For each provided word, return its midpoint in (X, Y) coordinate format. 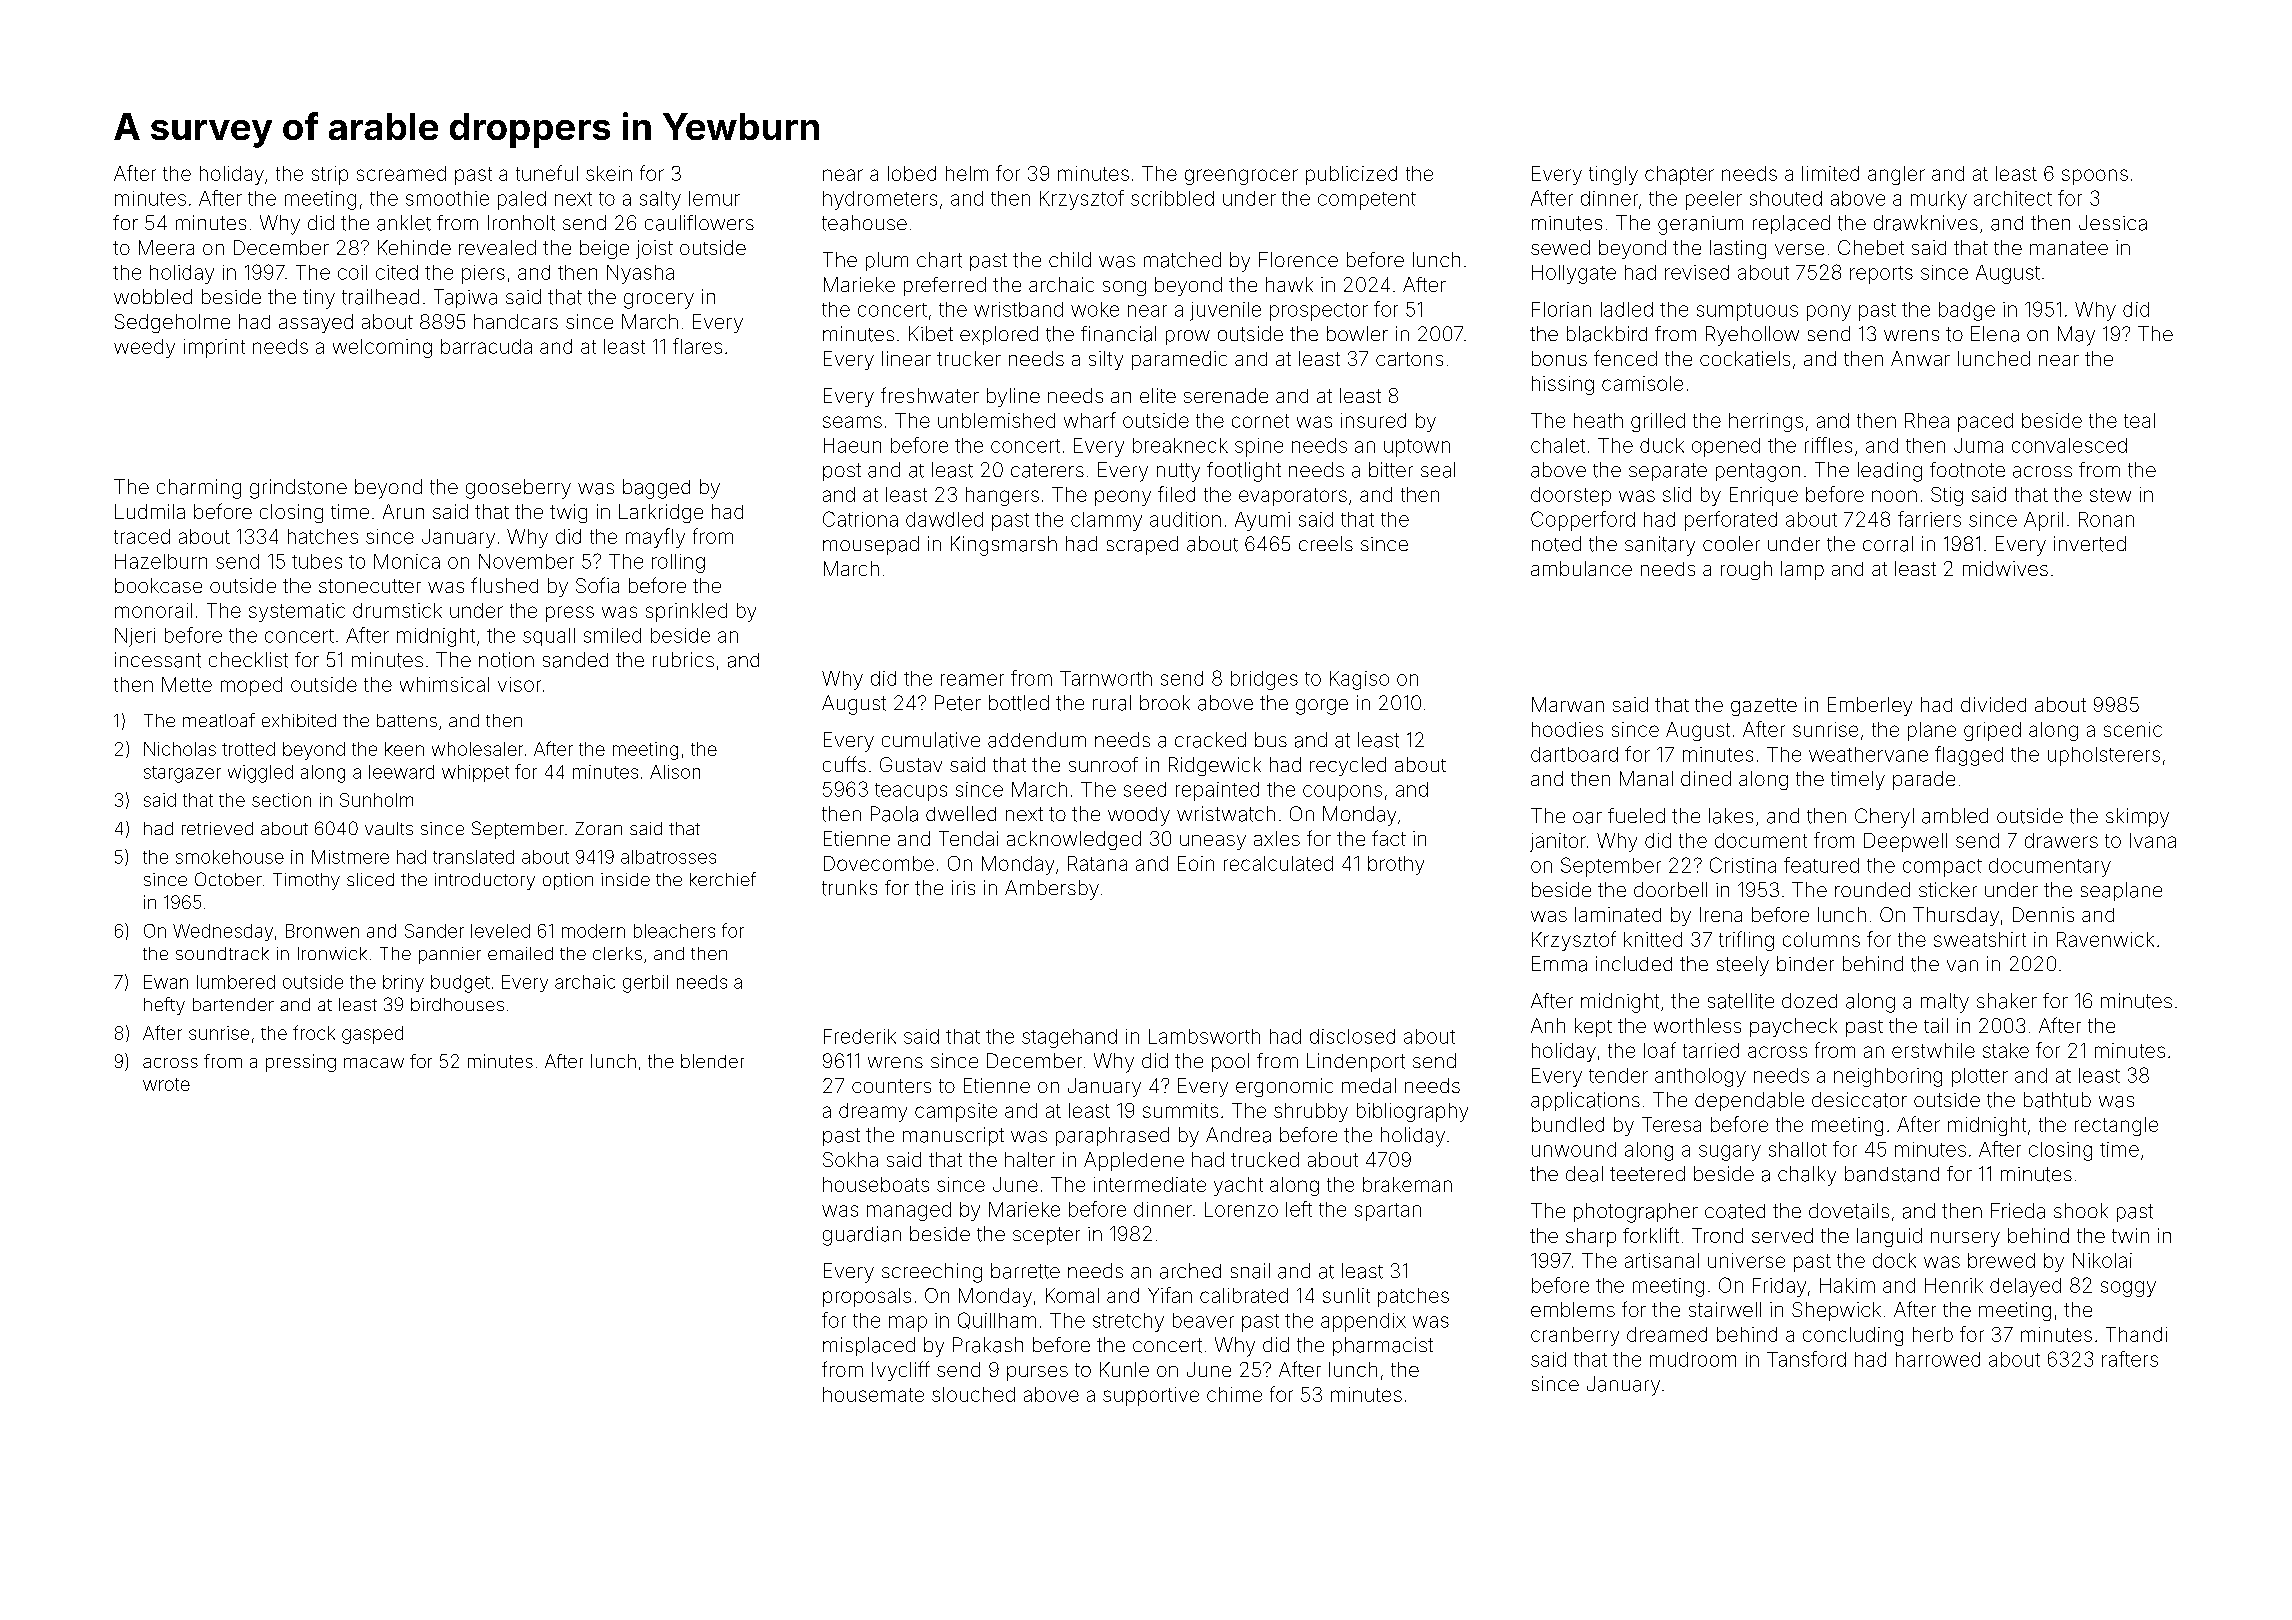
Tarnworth (1106, 678)
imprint (214, 348)
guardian (862, 1236)
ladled (1627, 309)
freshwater (930, 395)
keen (404, 749)
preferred (945, 286)
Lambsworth (1204, 1036)
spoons (2095, 177)
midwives (2005, 568)
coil (352, 272)
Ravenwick (2105, 939)
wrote (166, 1084)
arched (1190, 1271)
